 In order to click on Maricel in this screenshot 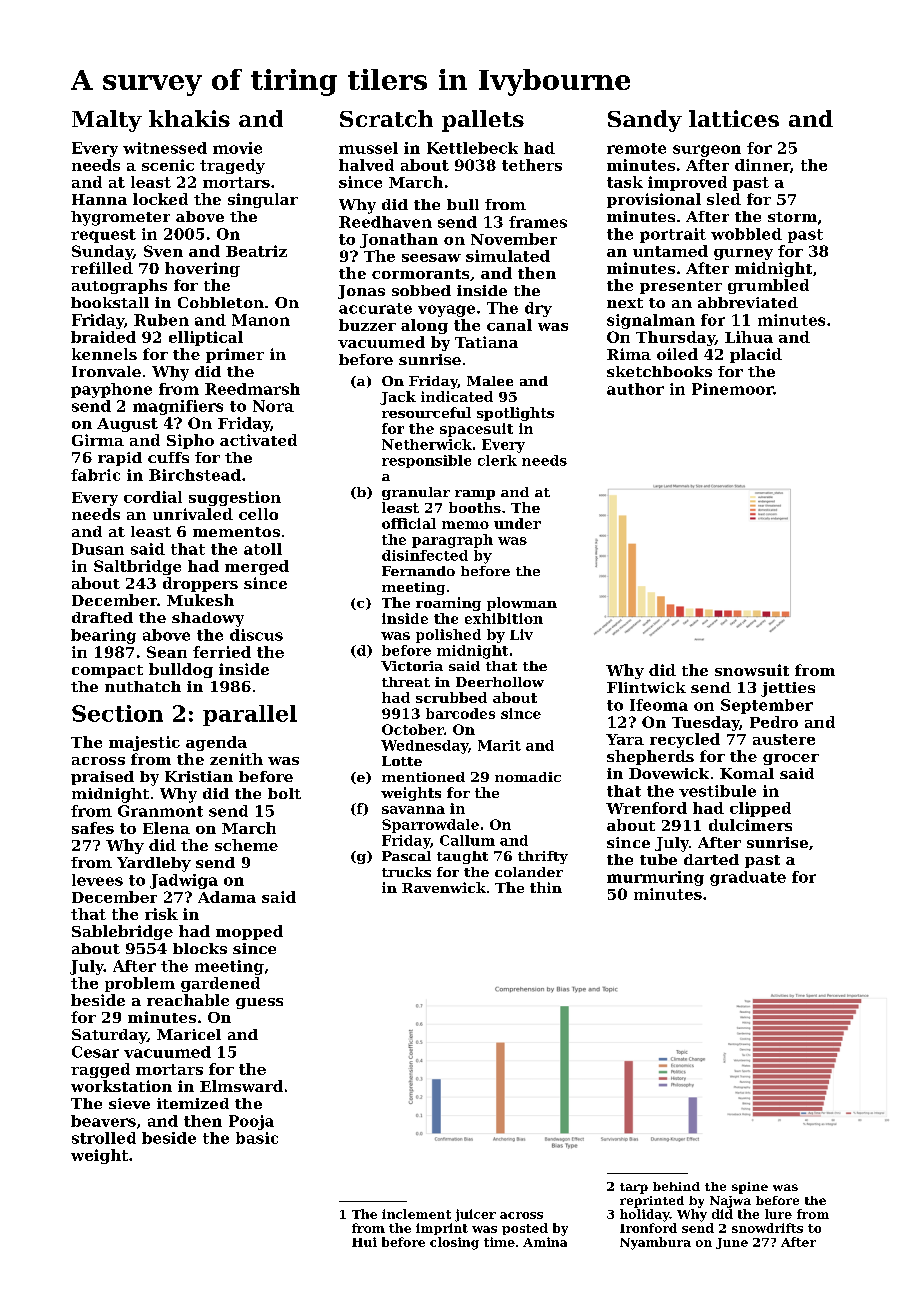, I will do `click(189, 1034)`.
